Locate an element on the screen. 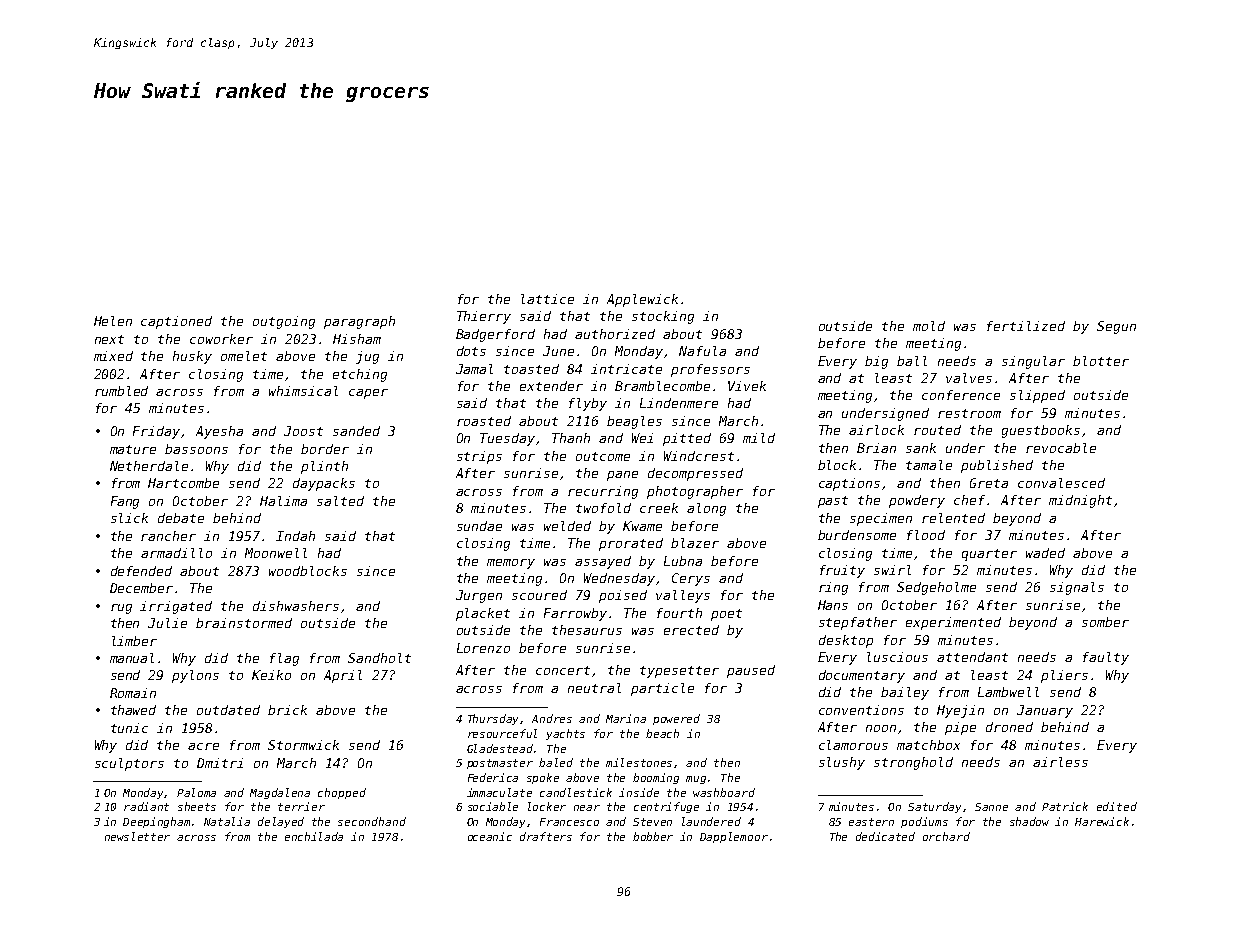 This screenshot has width=1233, height=952. bobber is located at coordinates (653, 836).
